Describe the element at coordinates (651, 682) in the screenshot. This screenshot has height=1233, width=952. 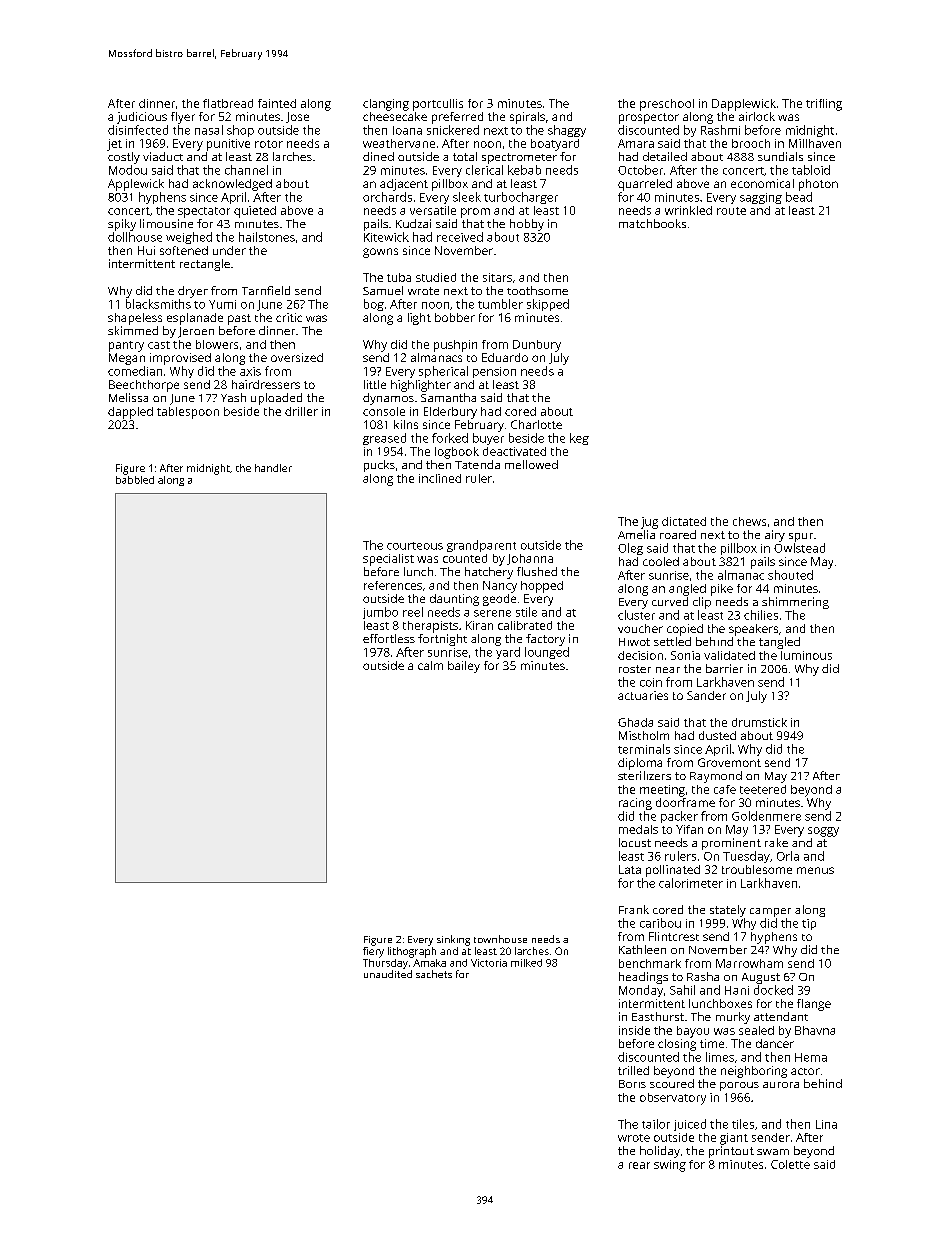
I see `coin` at that location.
